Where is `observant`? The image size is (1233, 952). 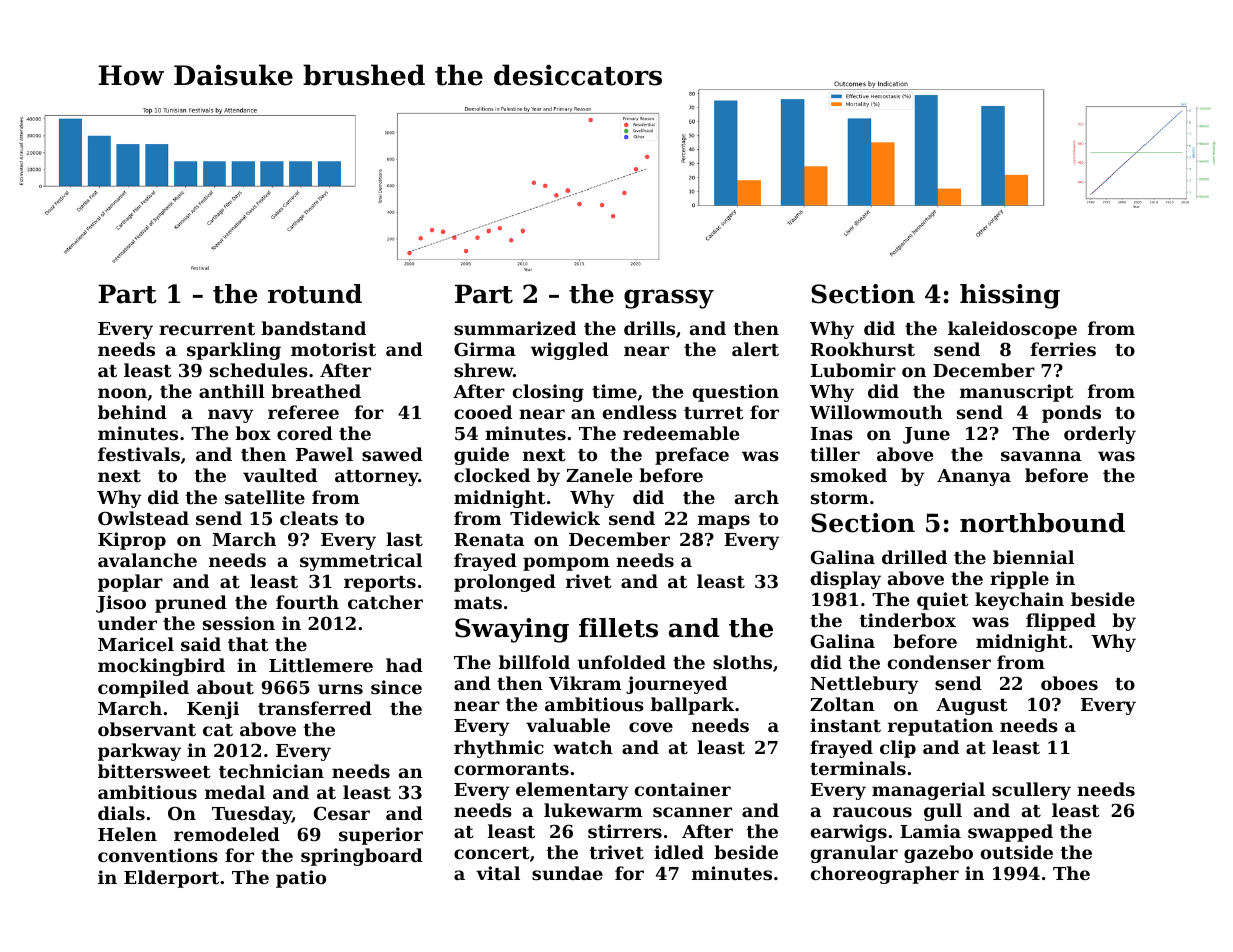
observant is located at coordinates (147, 729).
